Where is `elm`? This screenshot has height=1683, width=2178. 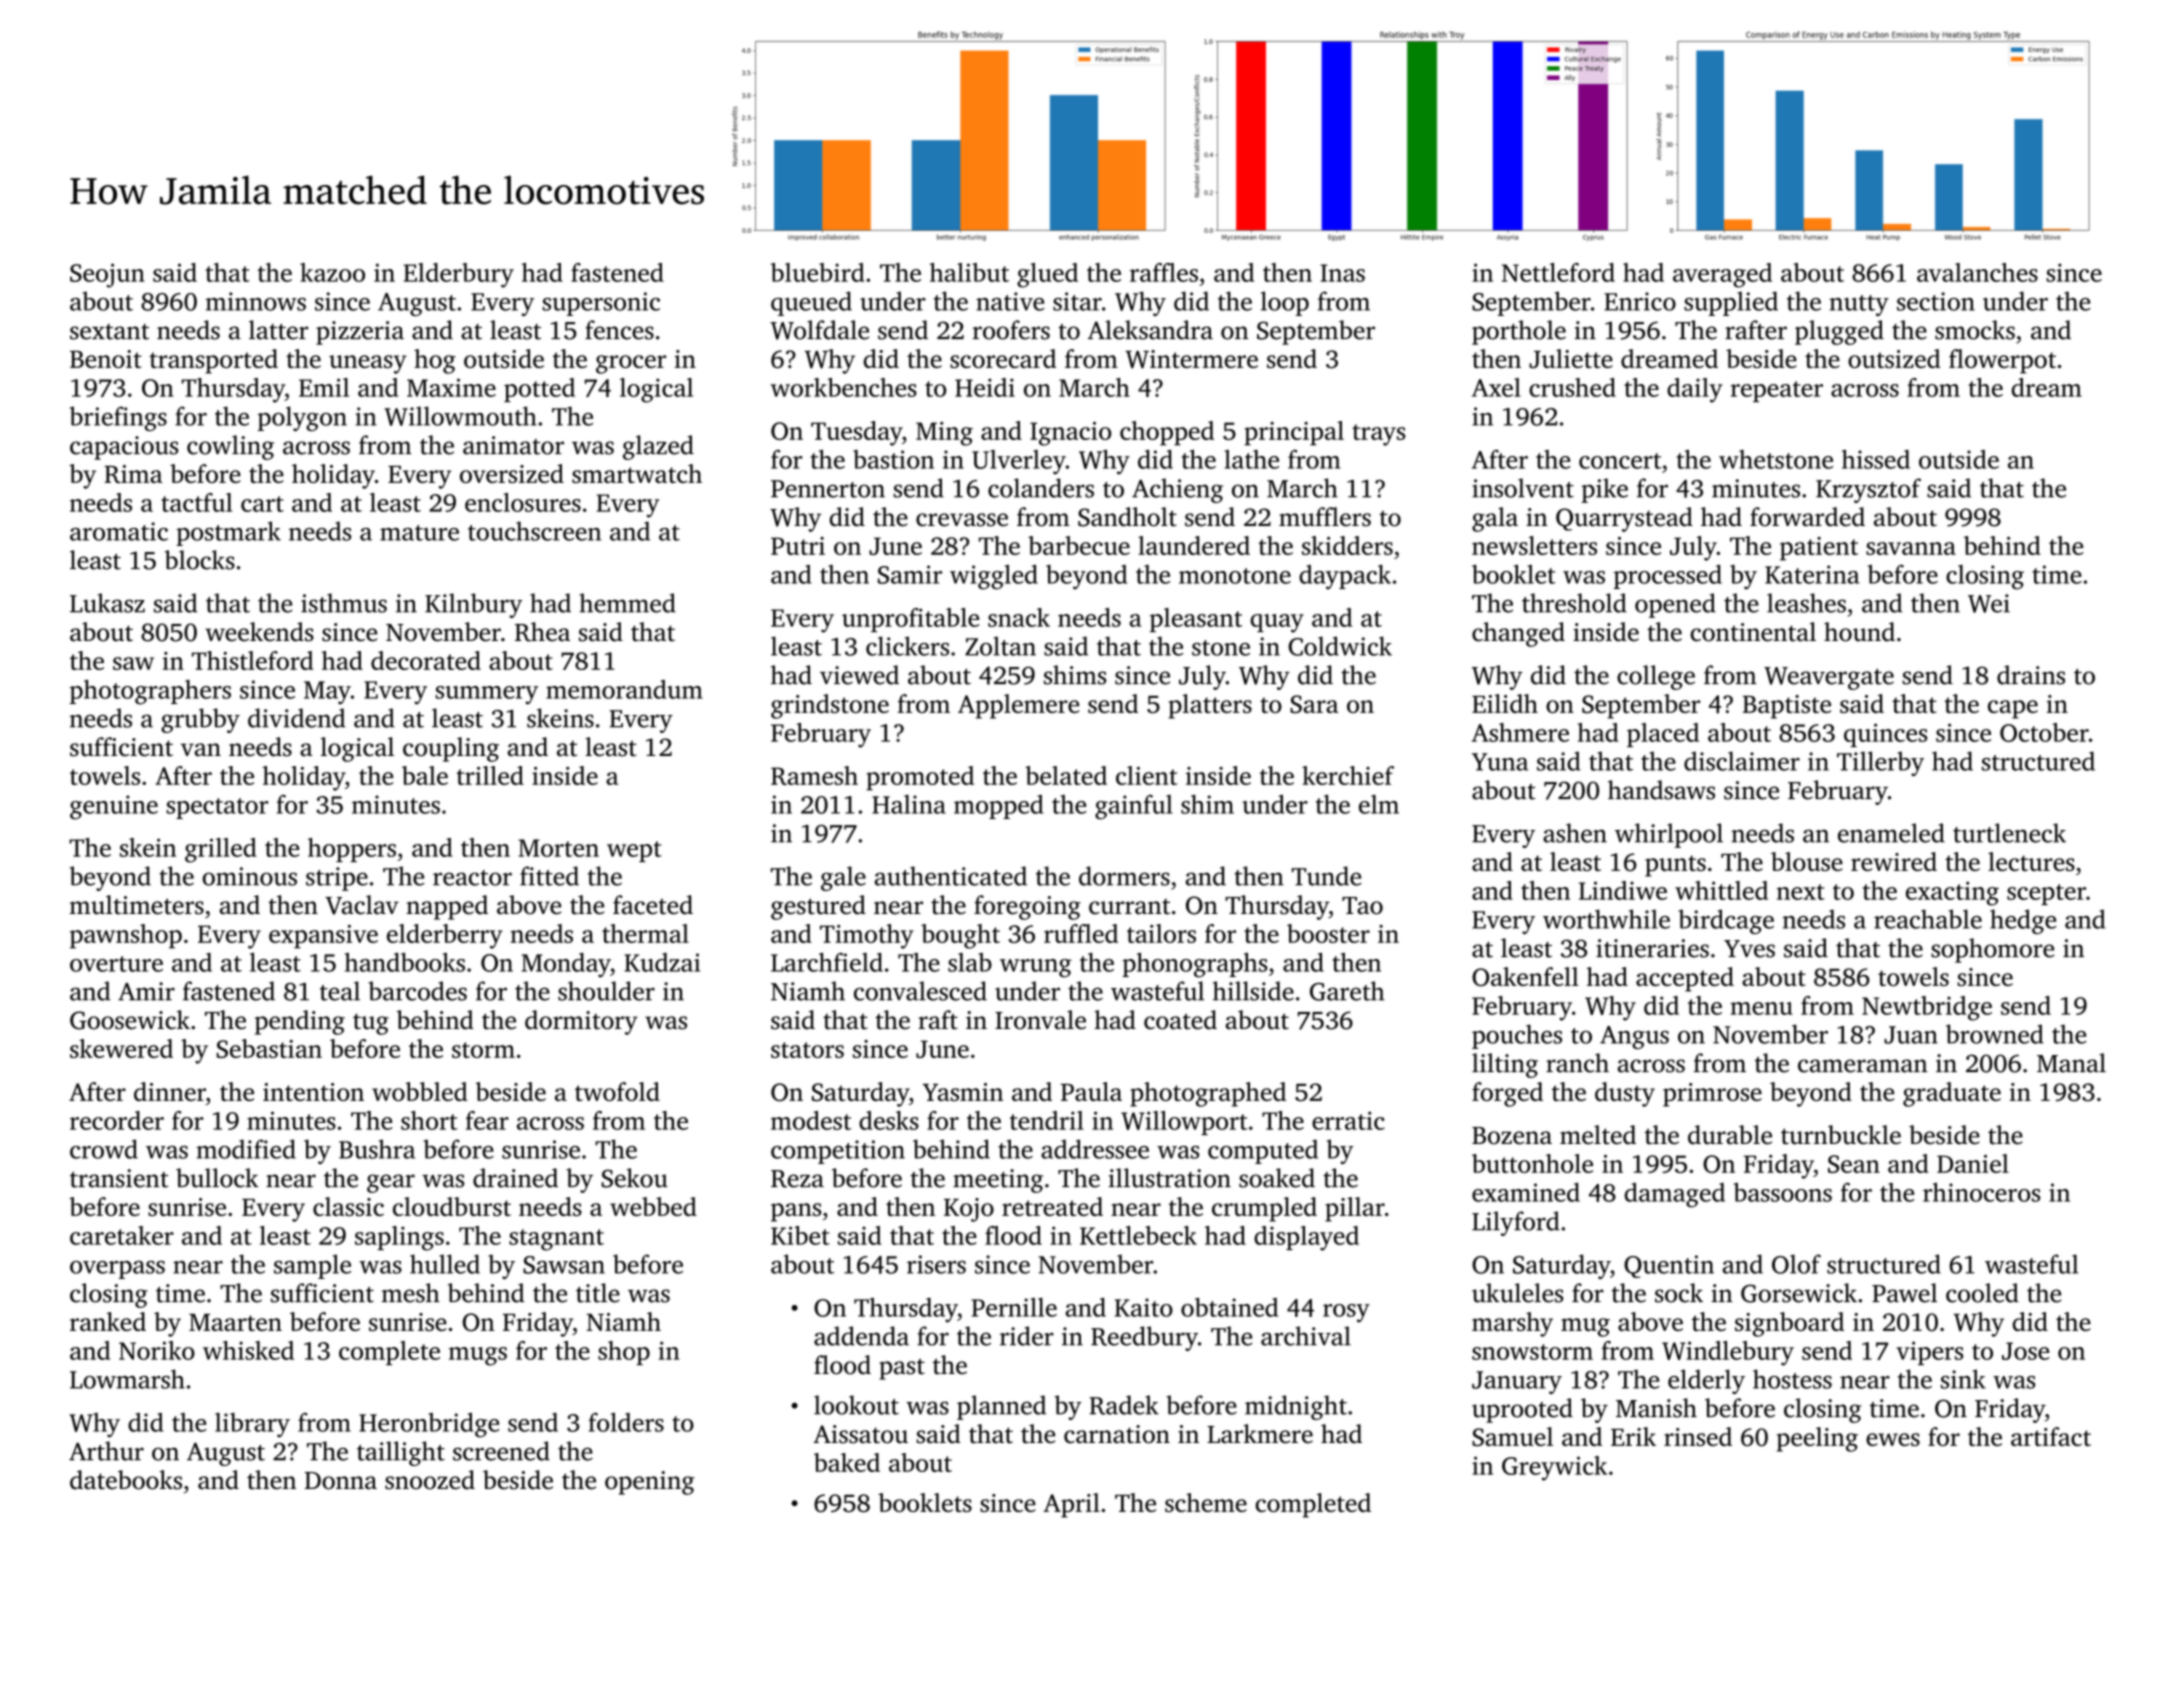 elm is located at coordinates (1379, 804).
